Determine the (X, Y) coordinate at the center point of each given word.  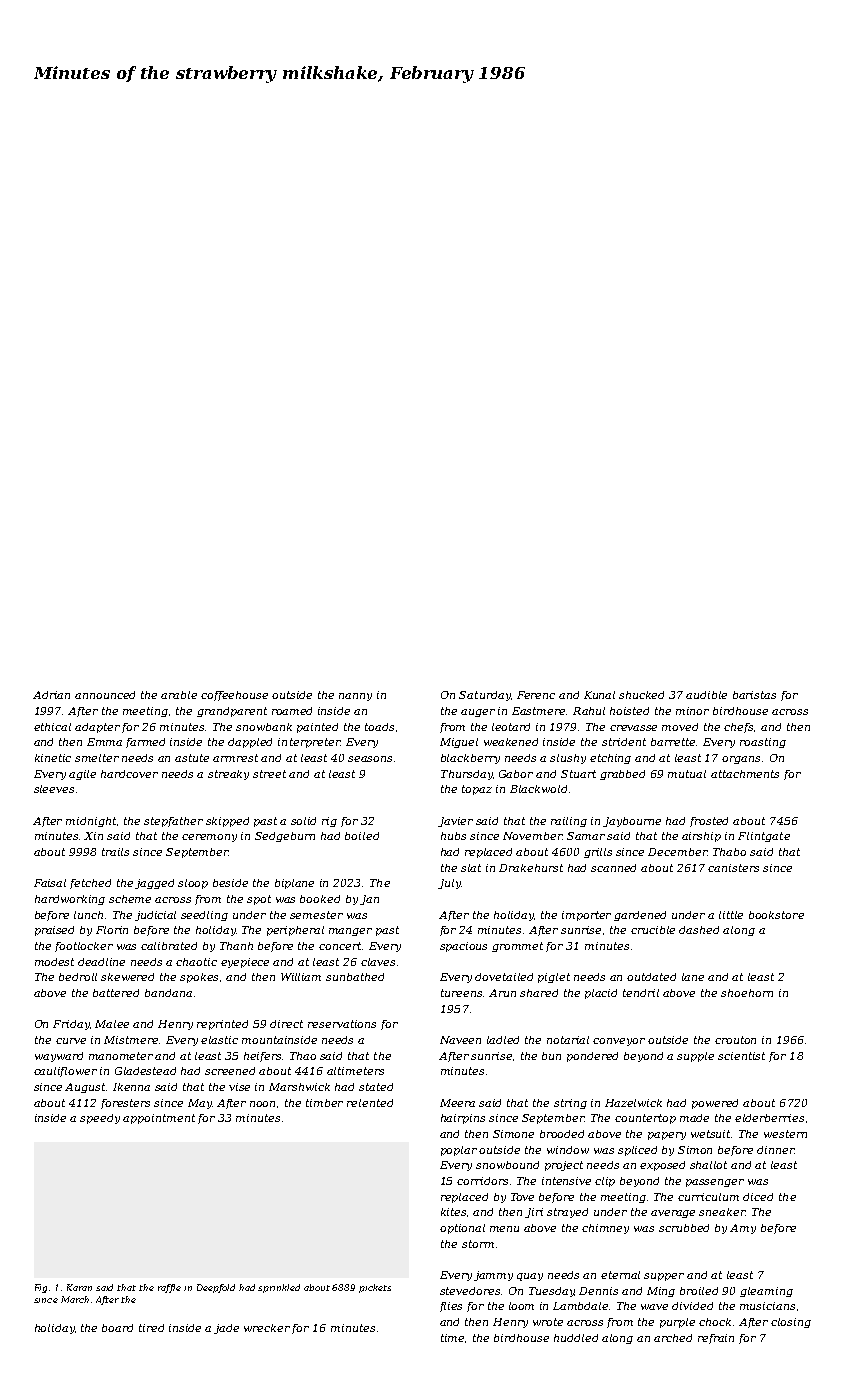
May (200, 1104)
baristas (754, 695)
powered (715, 1104)
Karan (79, 1287)
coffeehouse (234, 696)
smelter (97, 758)
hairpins (463, 1119)
